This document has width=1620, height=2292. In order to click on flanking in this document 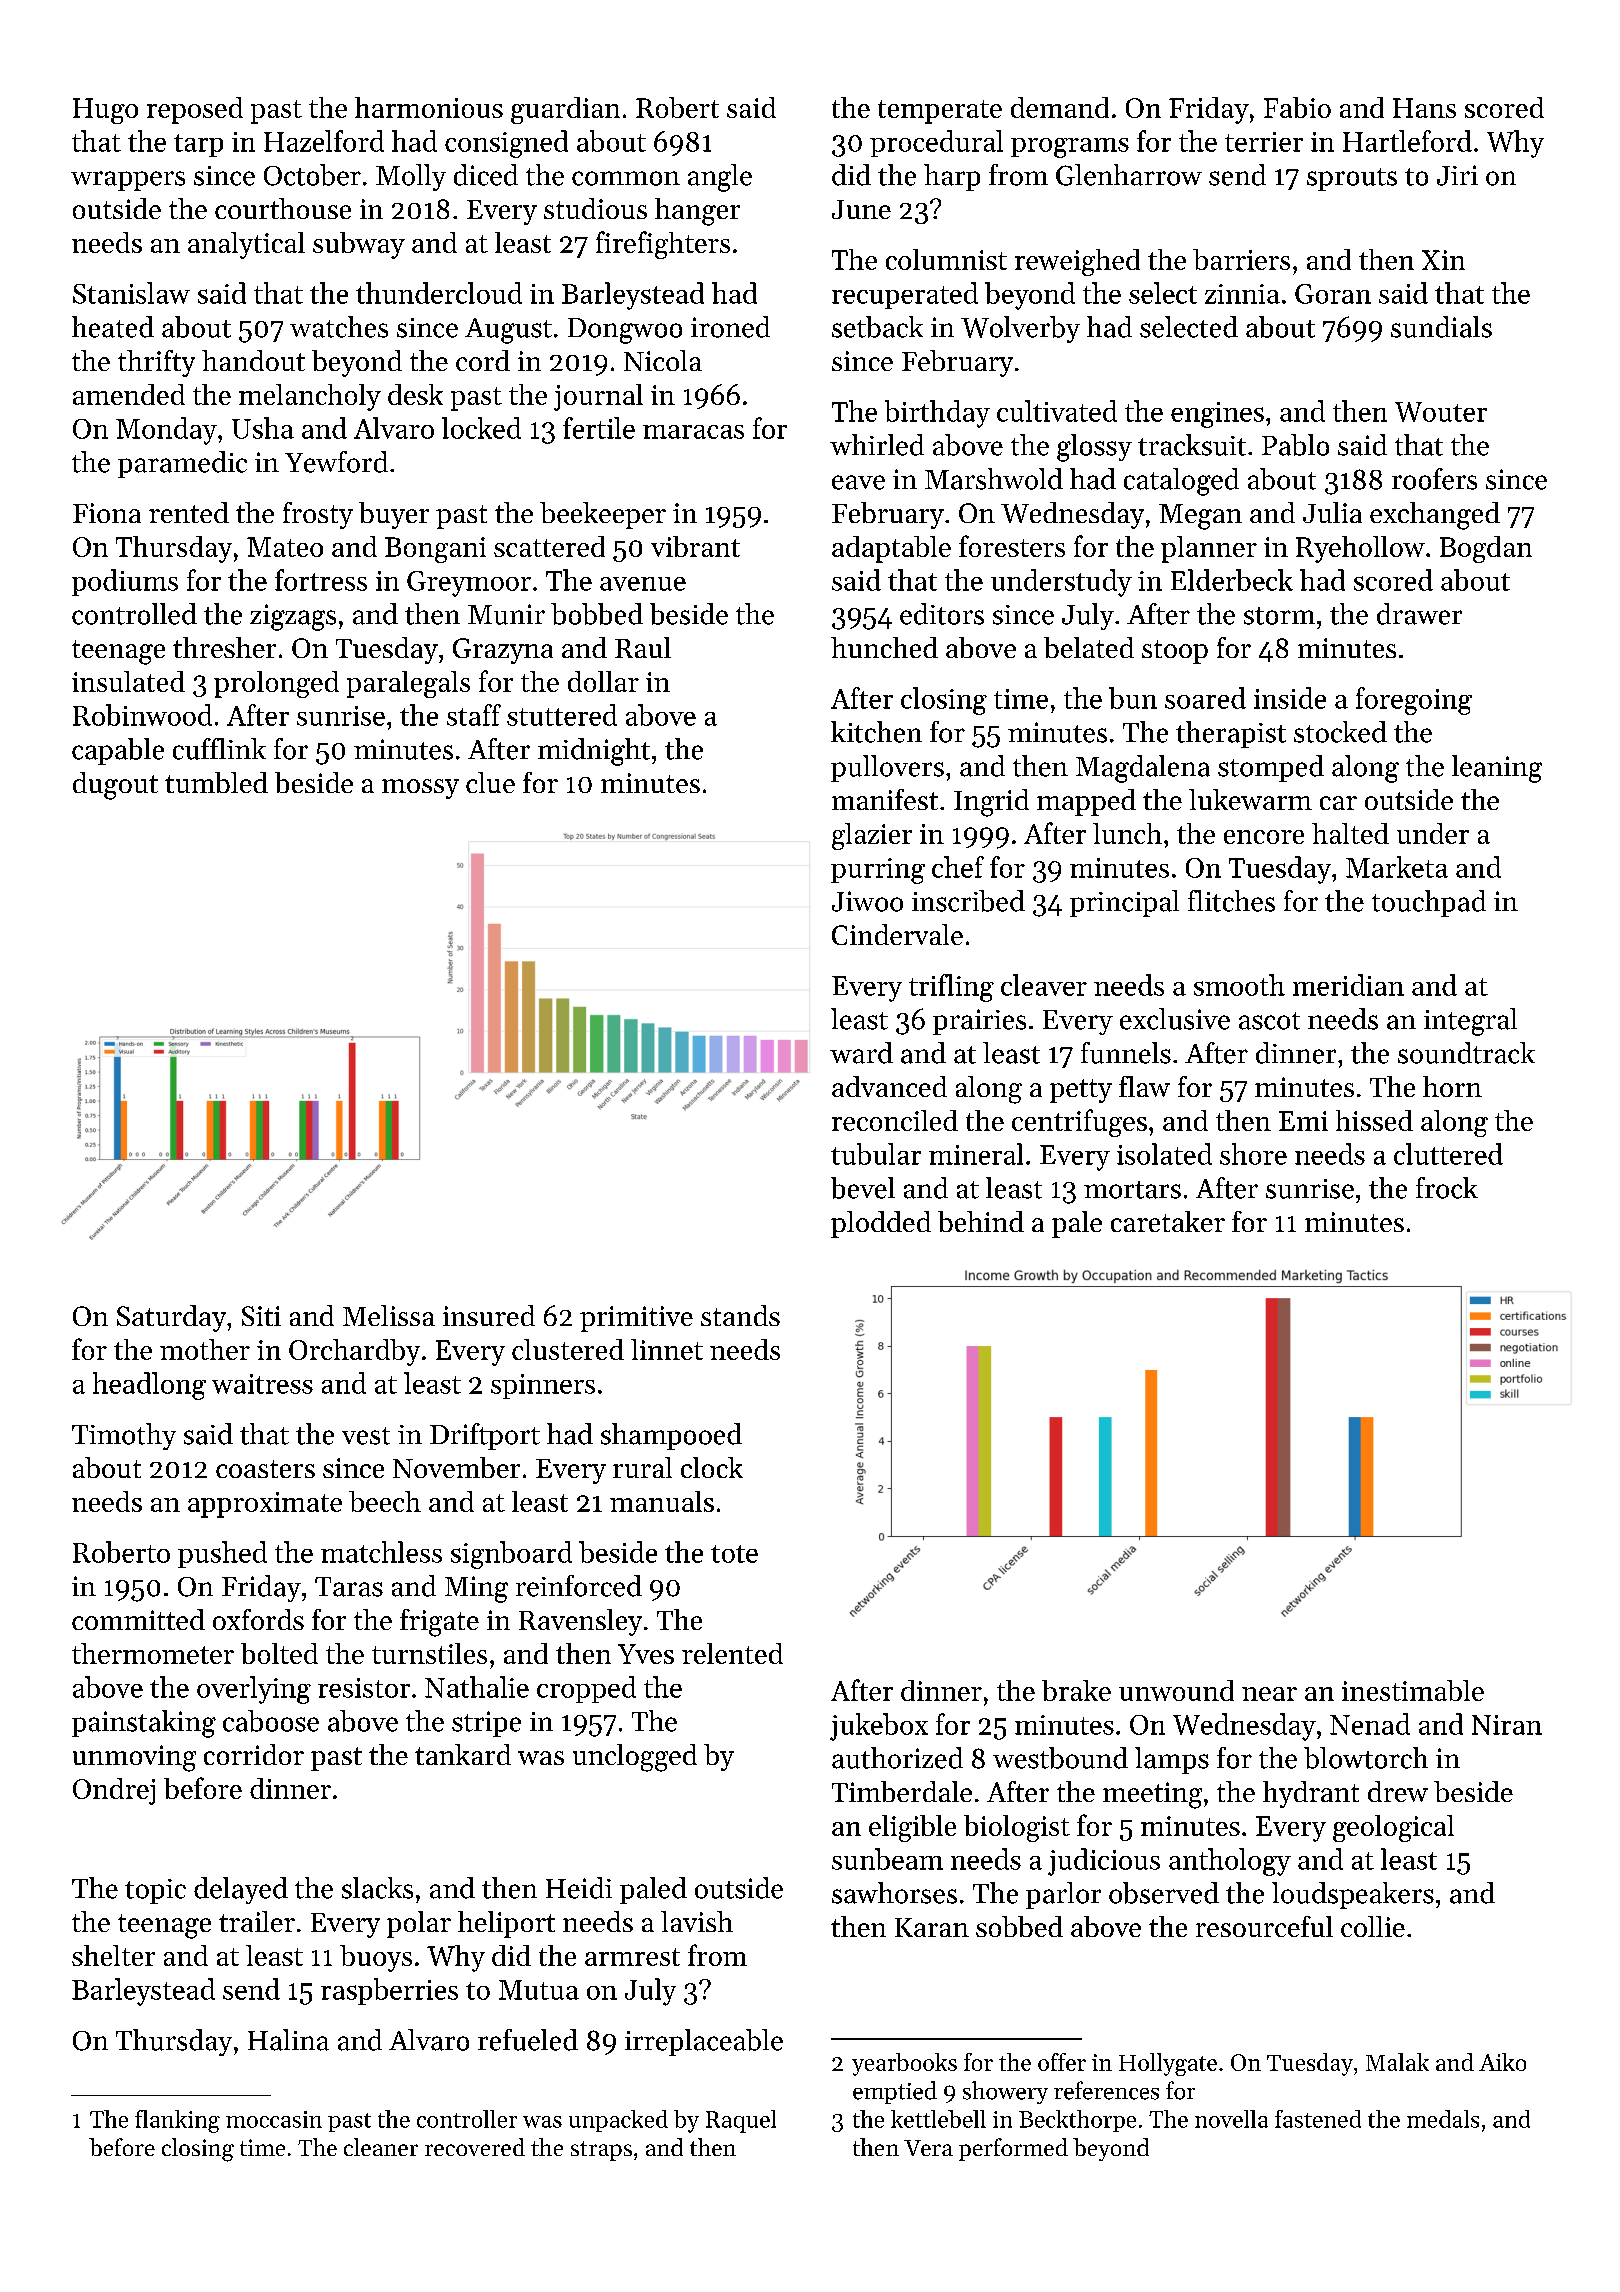, I will do `click(177, 2121)`.
